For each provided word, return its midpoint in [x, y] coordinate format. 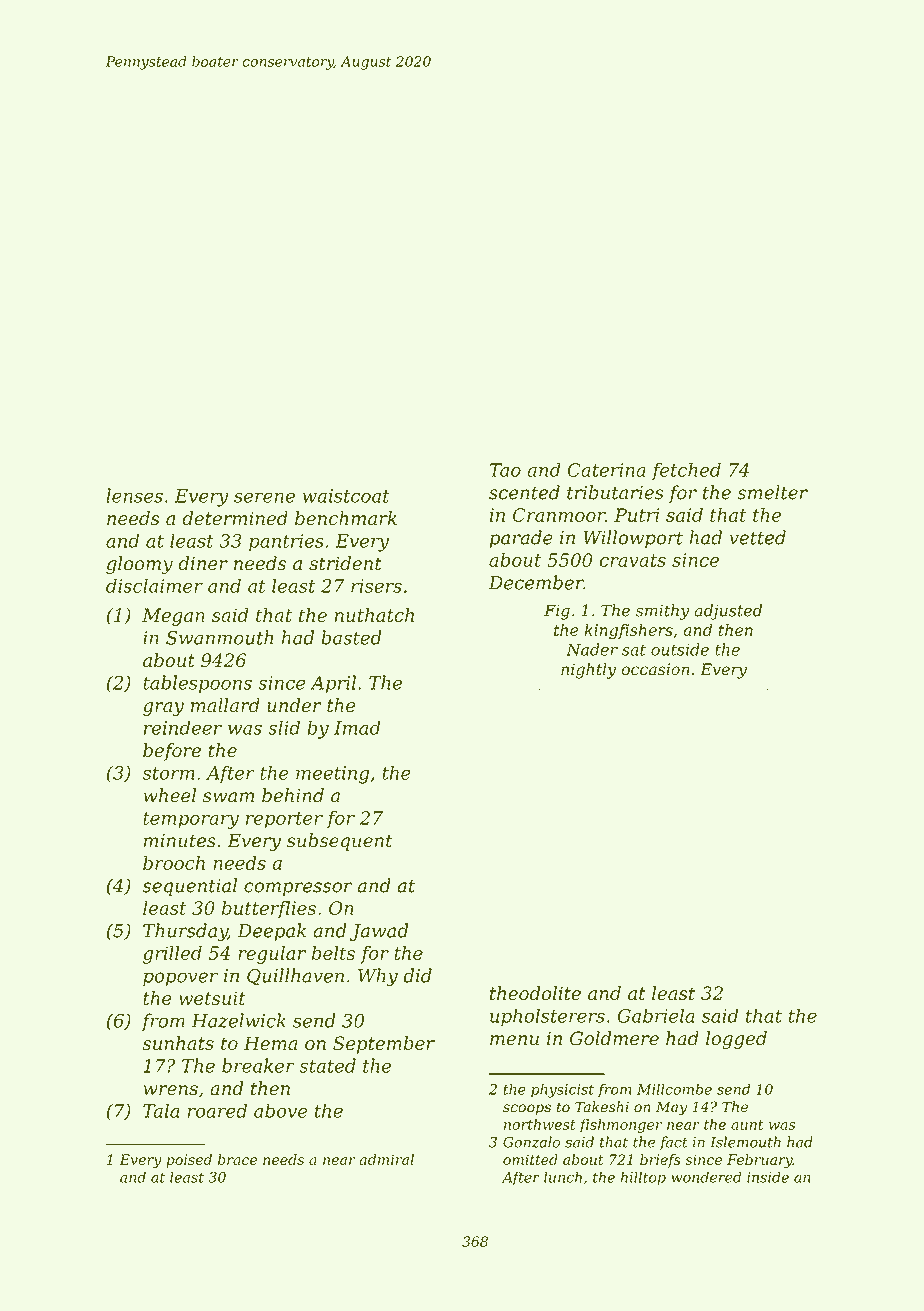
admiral [386, 1159]
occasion [655, 669]
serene [264, 497]
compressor [298, 889]
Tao [505, 470]
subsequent [339, 842]
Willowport [633, 539]
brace [237, 1159]
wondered [706, 1177]
